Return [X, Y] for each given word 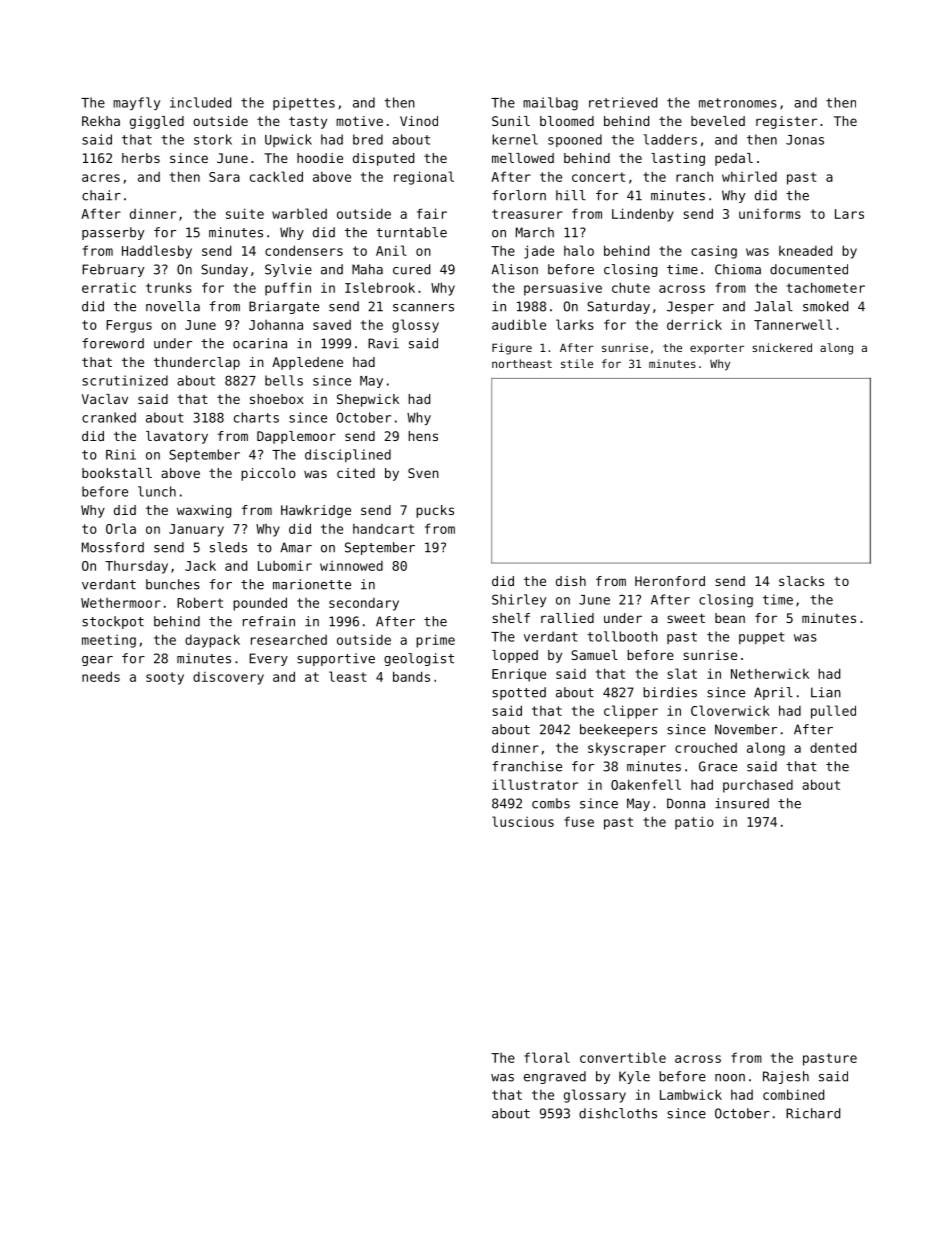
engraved [555, 1077]
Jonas [805, 140]
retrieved [623, 102]
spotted [519, 693]
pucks [435, 511]
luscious [523, 821]
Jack [200, 565]
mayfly [136, 103]
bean [730, 618]
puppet [762, 638]
